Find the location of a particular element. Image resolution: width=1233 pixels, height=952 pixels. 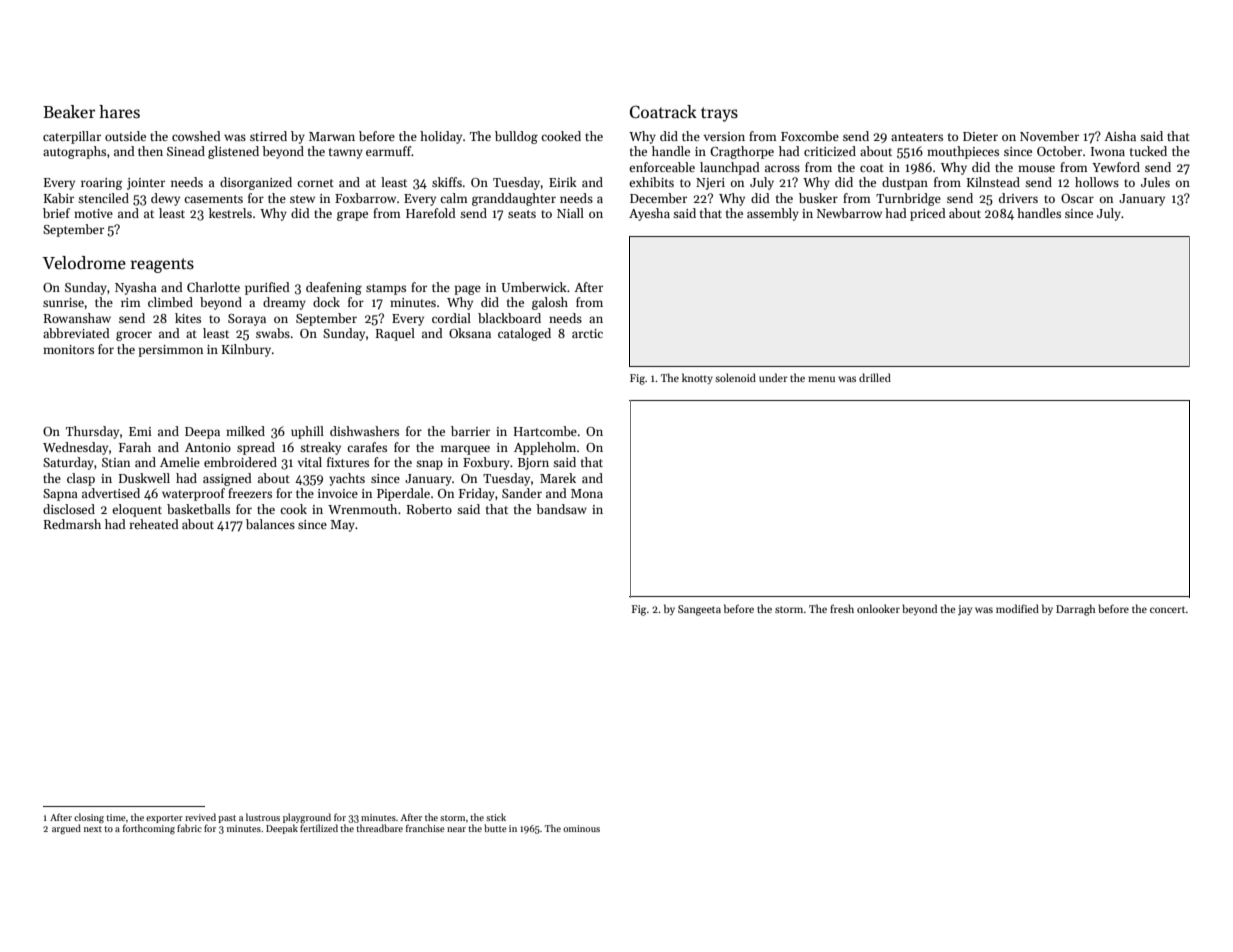

hares is located at coordinates (119, 112).
